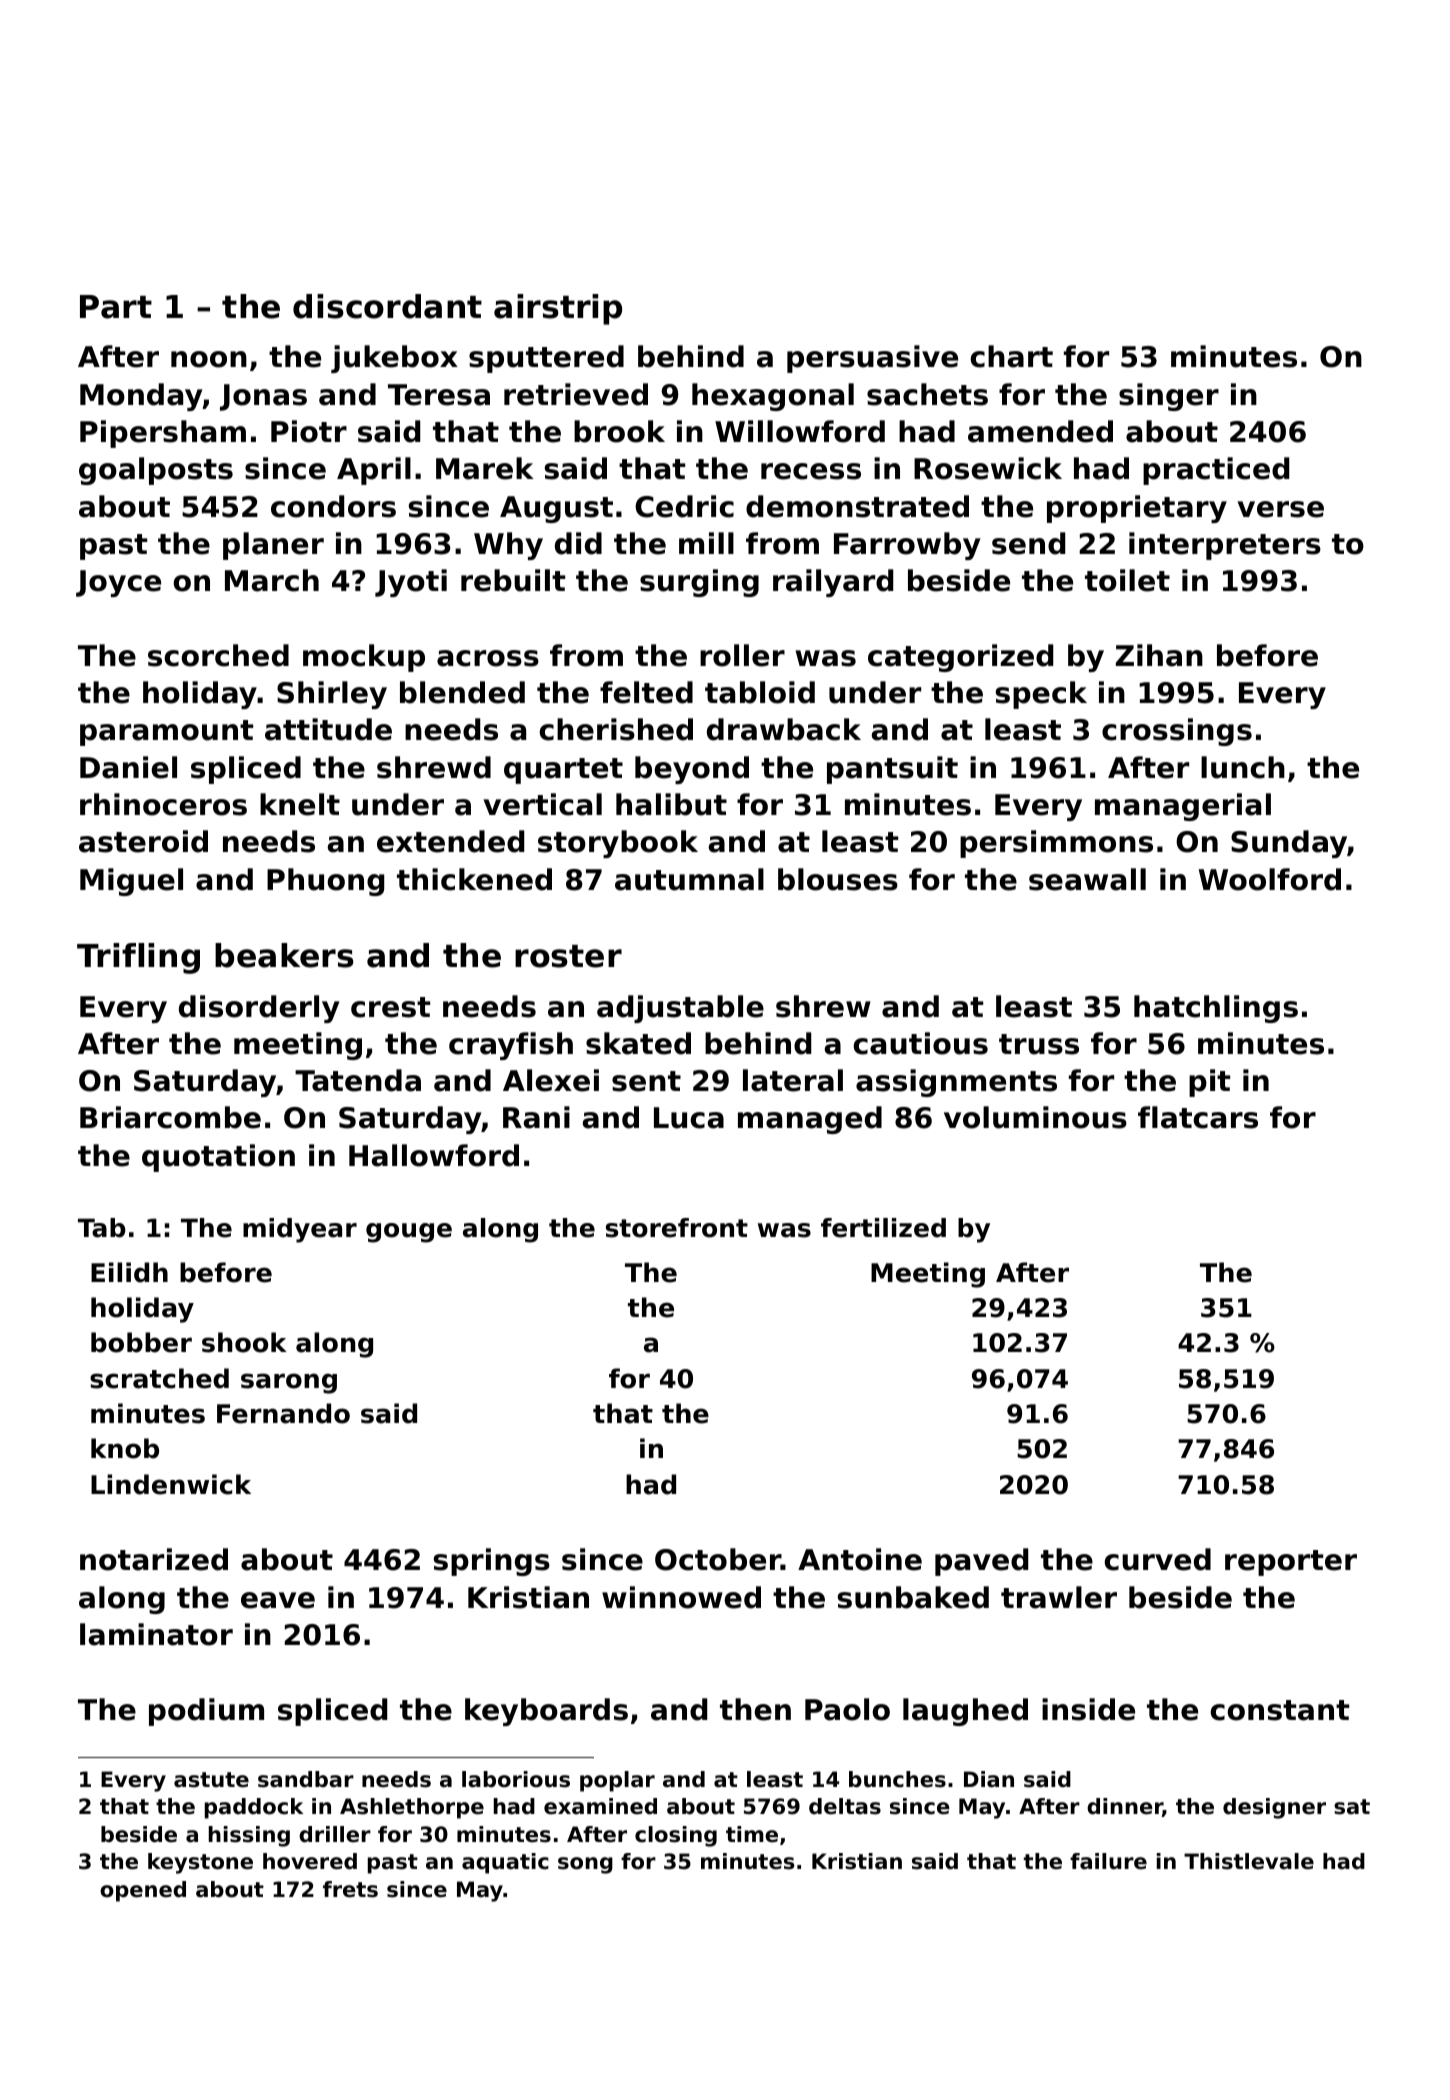 The height and width of the image is (2100, 1450). I want to click on retrieved, so click(576, 394).
